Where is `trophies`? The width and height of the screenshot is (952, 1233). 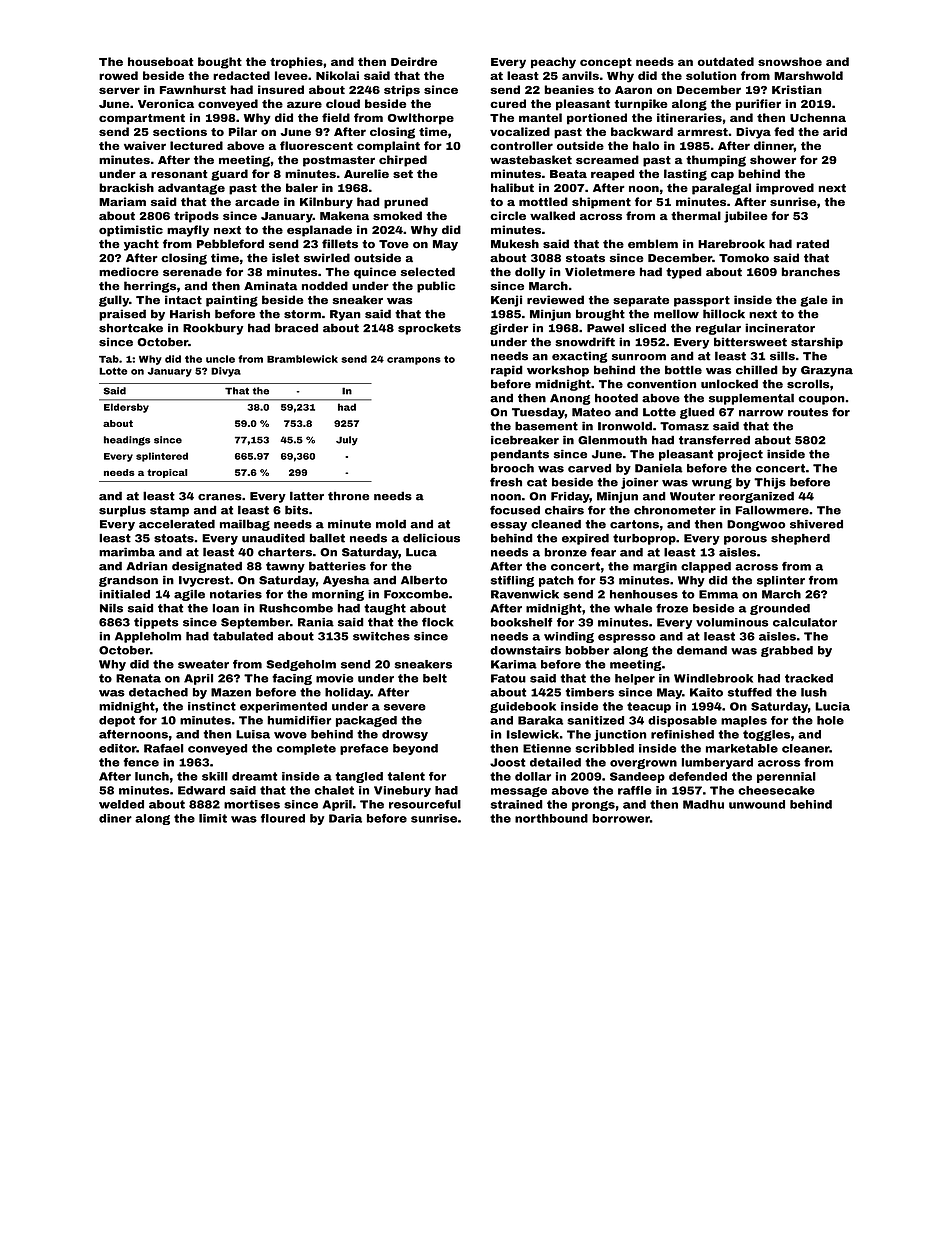 trophies is located at coordinates (296, 63).
